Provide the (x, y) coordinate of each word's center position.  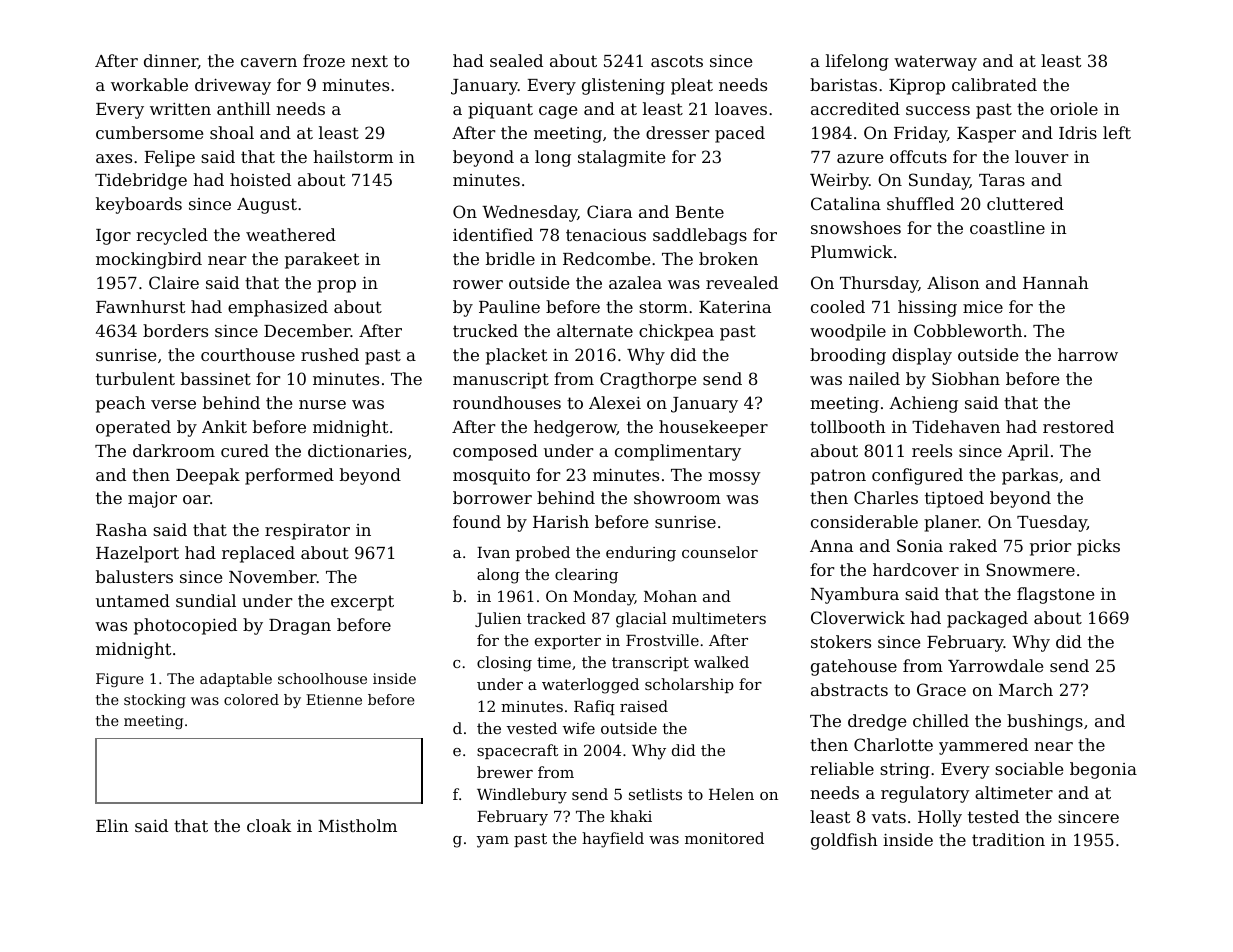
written (180, 109)
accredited (855, 108)
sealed (516, 60)
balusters (134, 576)
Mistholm (357, 825)
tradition (1008, 839)
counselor (720, 552)
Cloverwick (858, 617)
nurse (322, 404)
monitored (724, 838)
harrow (1088, 354)
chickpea (676, 332)
